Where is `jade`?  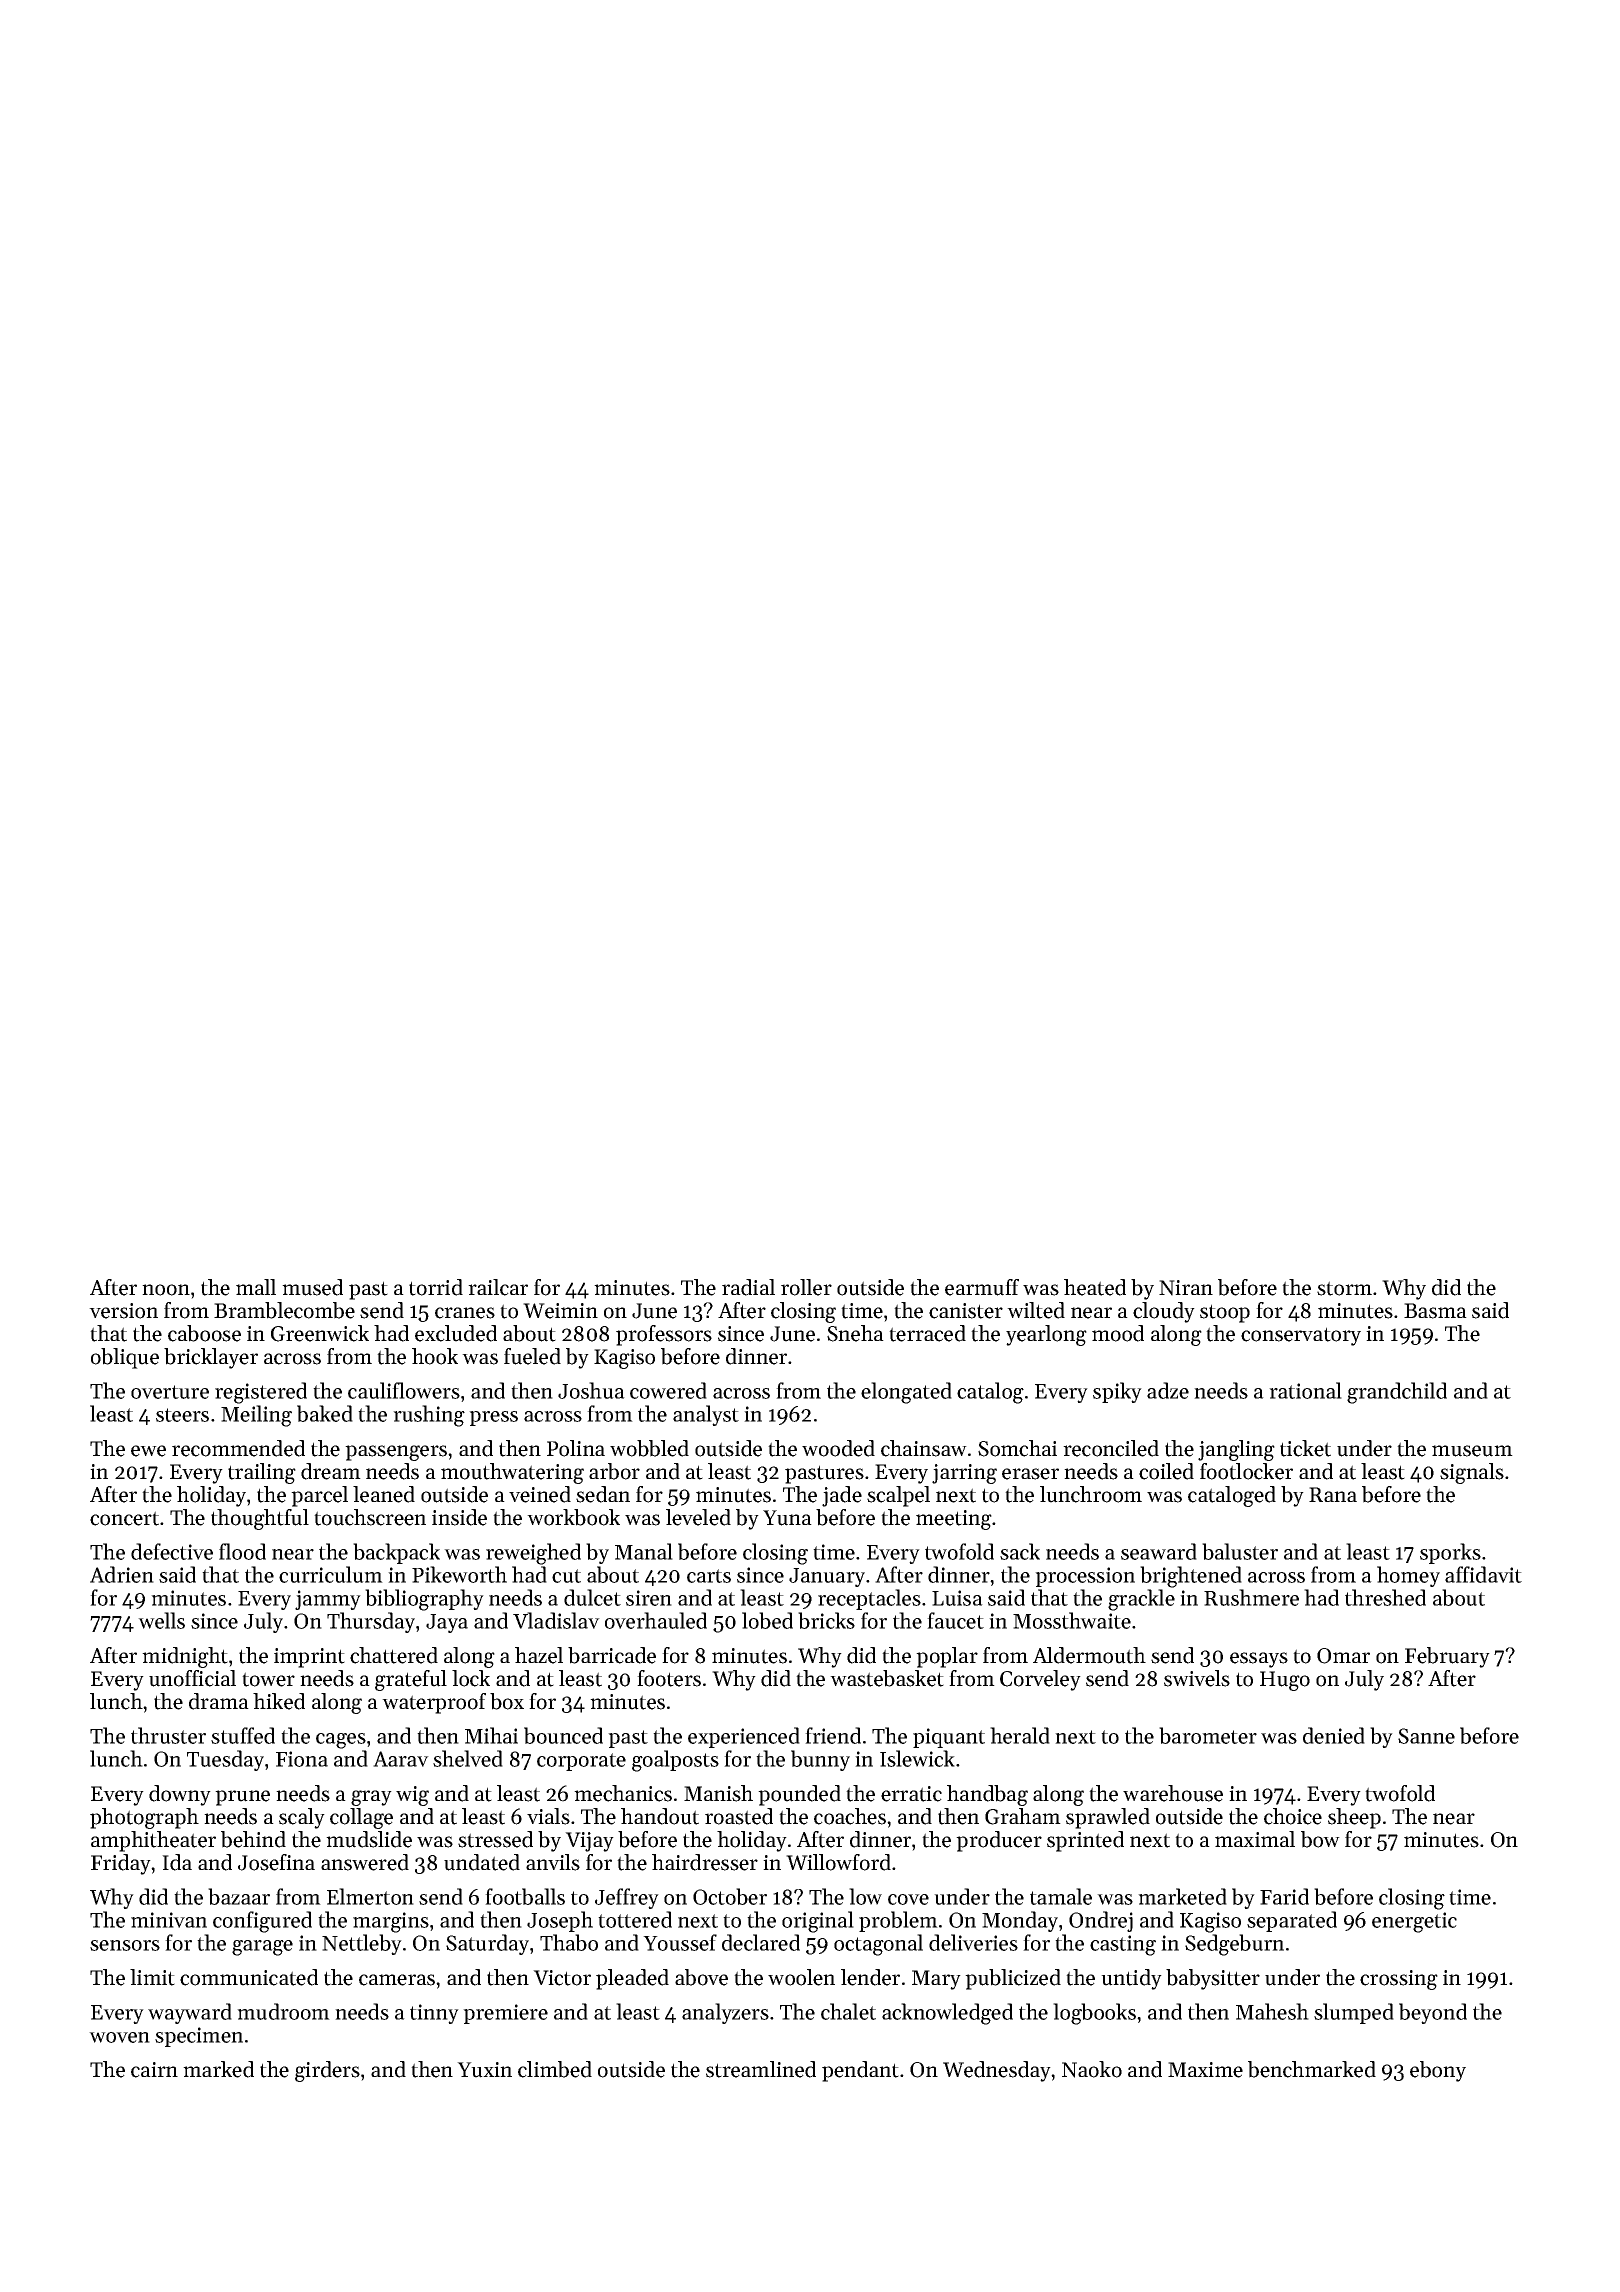 jade is located at coordinates (842, 1496).
